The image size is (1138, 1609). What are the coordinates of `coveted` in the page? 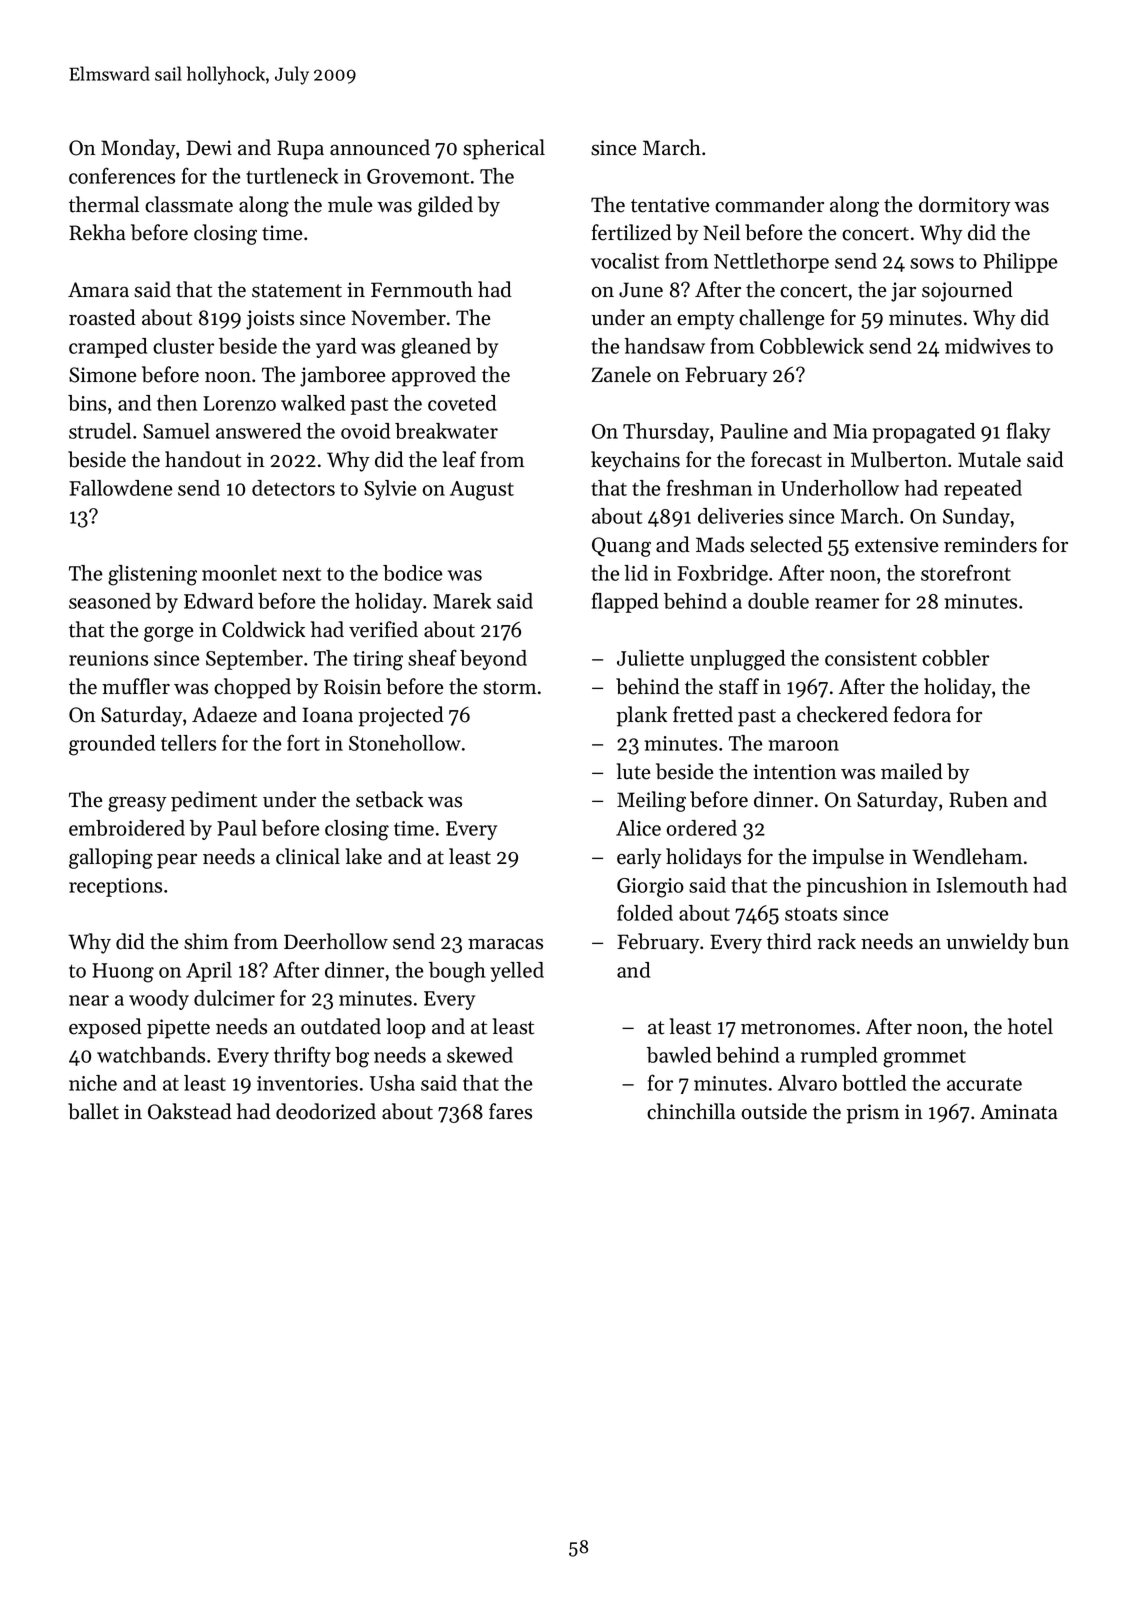 It's located at (462, 403).
